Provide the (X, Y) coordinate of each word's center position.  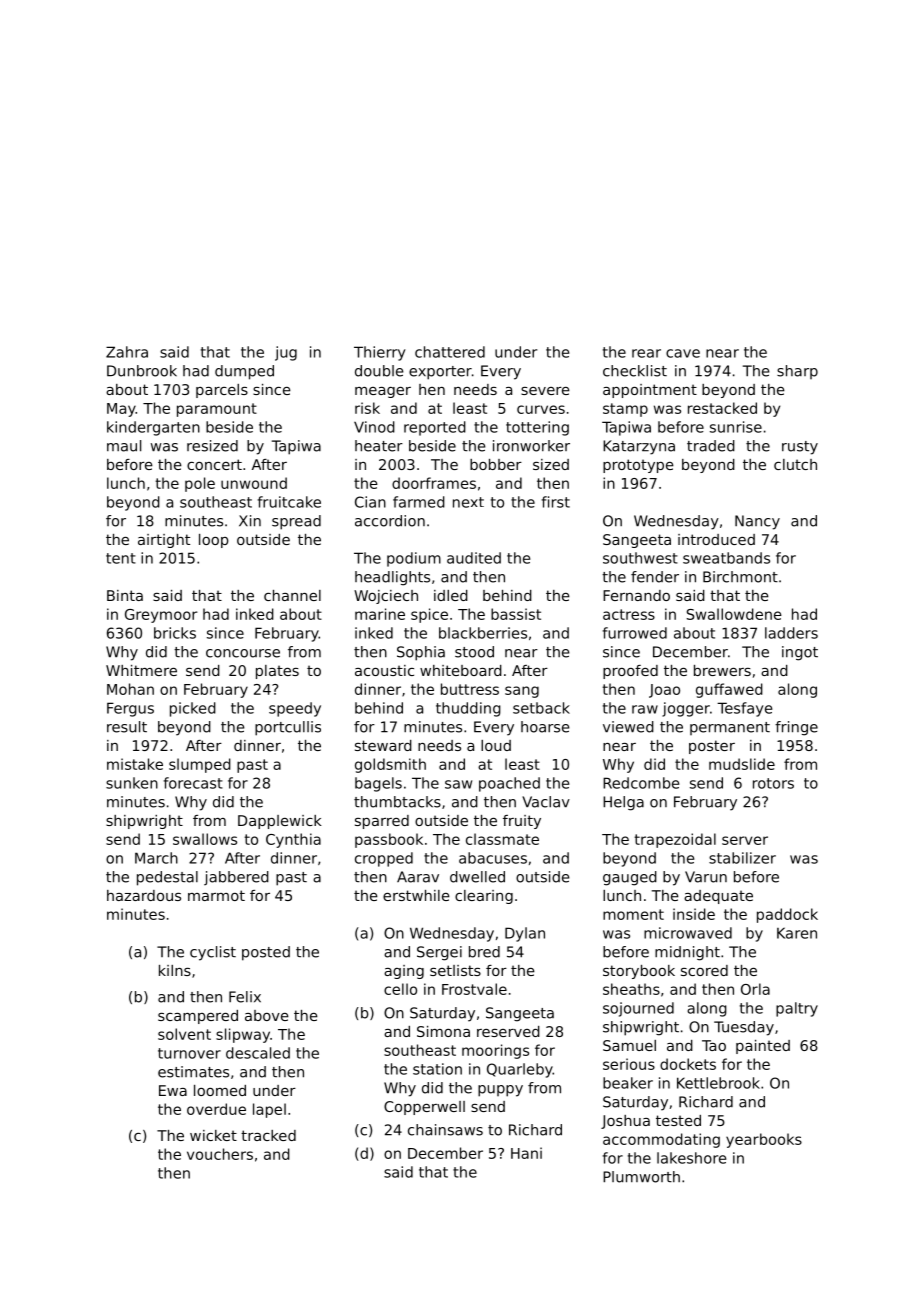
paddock (787, 915)
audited (474, 558)
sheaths (631, 989)
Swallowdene (734, 614)
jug (286, 353)
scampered (198, 1017)
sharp (797, 372)
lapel (269, 1110)
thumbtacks (397, 802)
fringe (796, 728)
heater (379, 446)
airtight (164, 541)
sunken (132, 783)
